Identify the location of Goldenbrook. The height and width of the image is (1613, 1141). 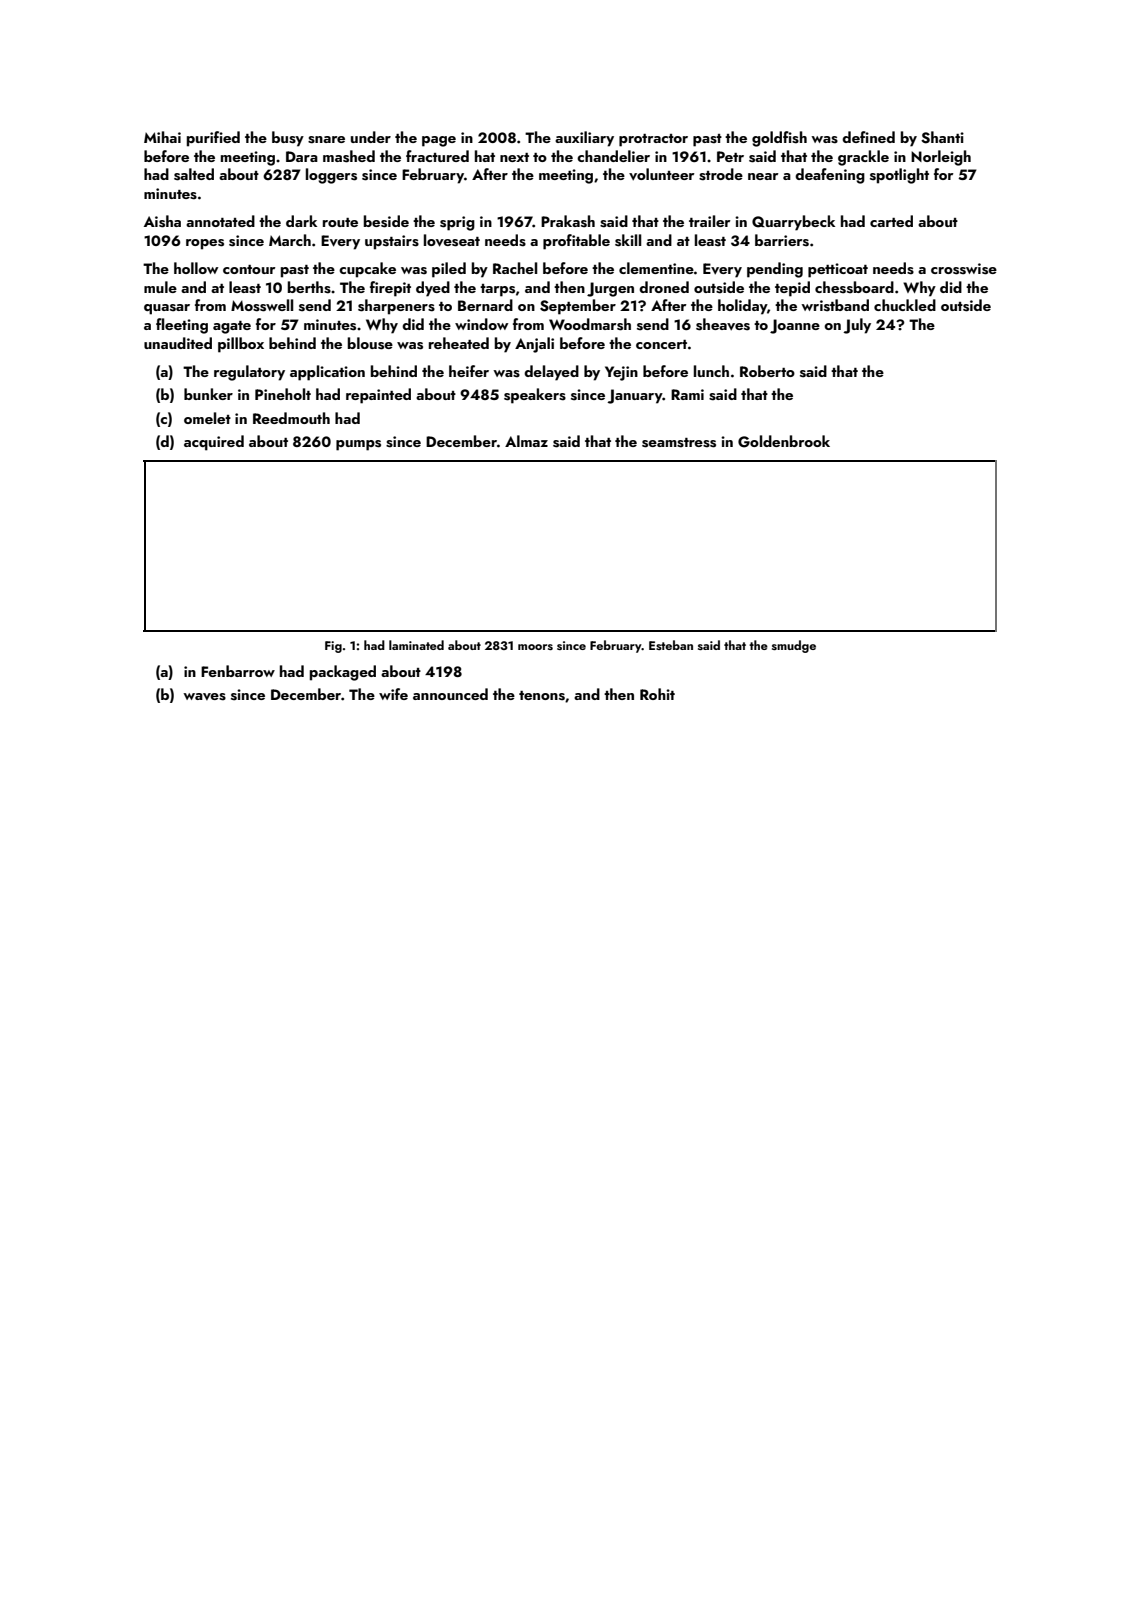
(784, 441).
